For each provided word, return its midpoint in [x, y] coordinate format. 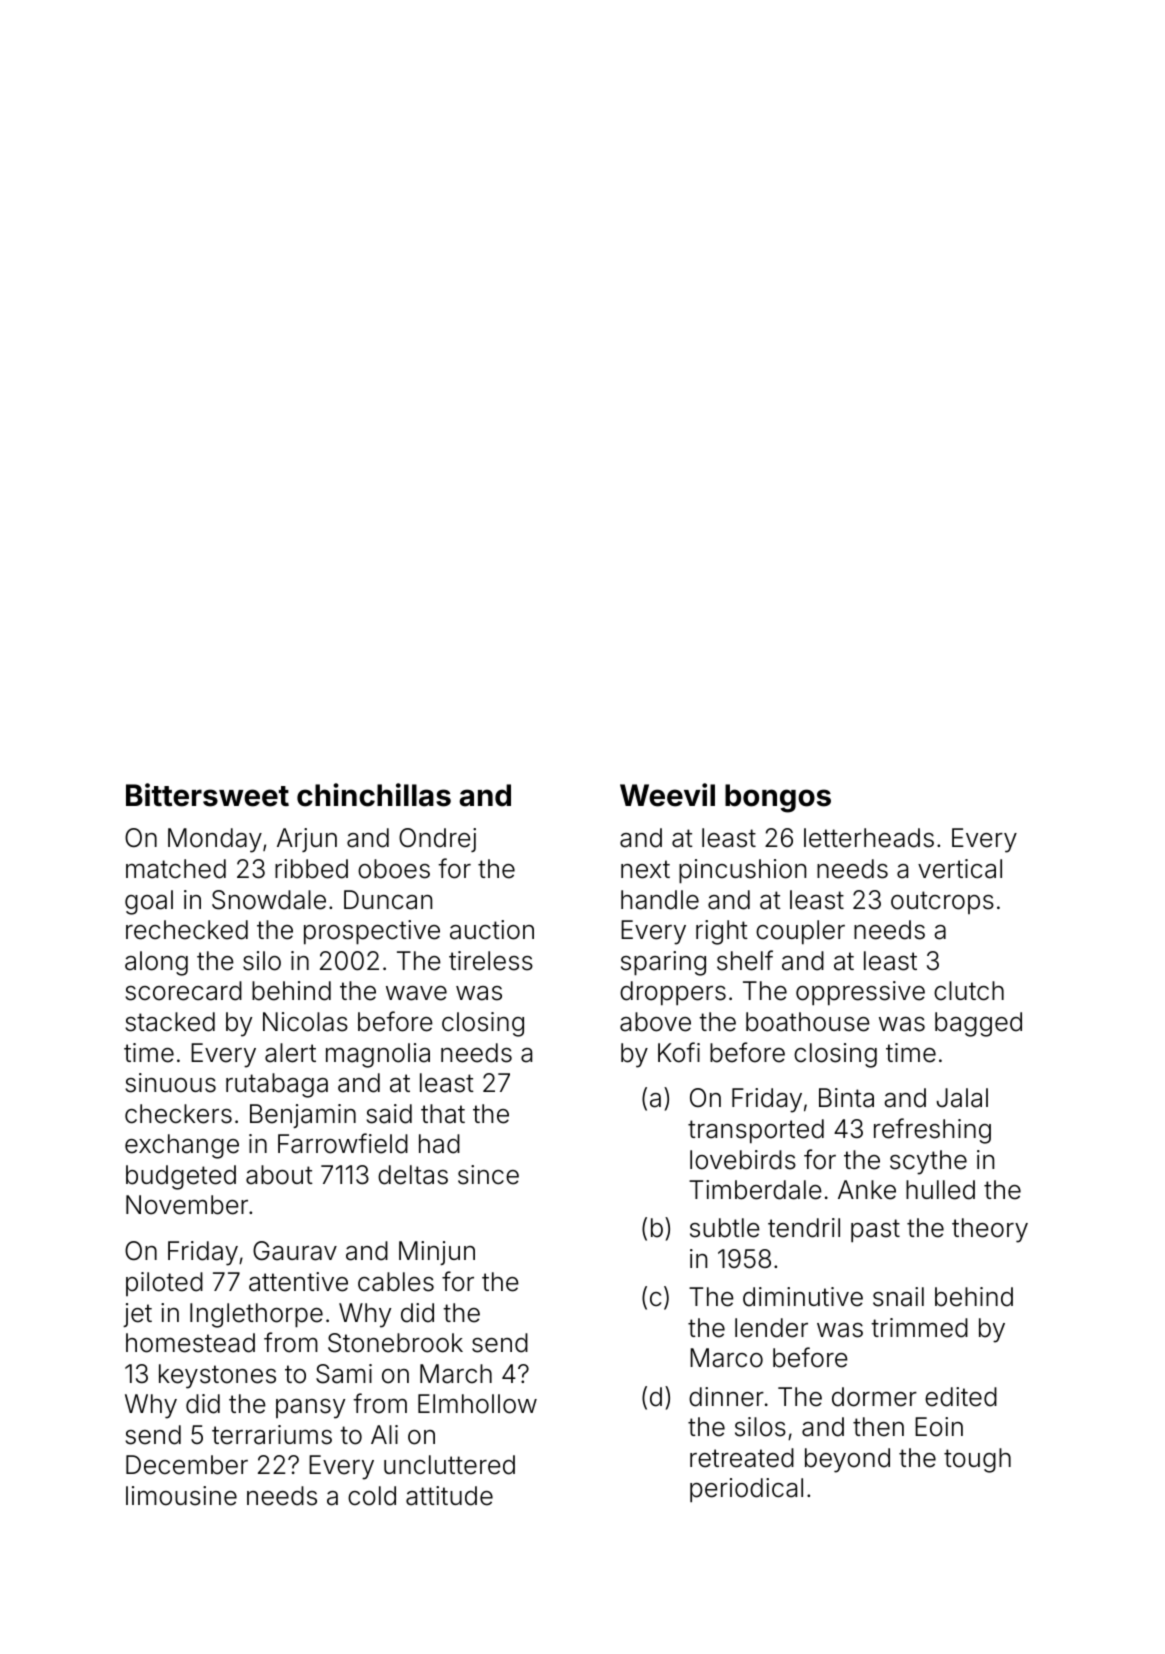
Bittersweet [207, 795]
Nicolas [305, 1022]
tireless [491, 961]
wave [416, 993]
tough [977, 1460]
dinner [726, 1397]
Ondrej [437, 840]
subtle [725, 1228]
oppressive [860, 993]
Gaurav [295, 1251]
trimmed [919, 1328]
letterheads [869, 838]
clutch [969, 991]
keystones [217, 1376]
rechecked [187, 930]
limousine [181, 1496]
